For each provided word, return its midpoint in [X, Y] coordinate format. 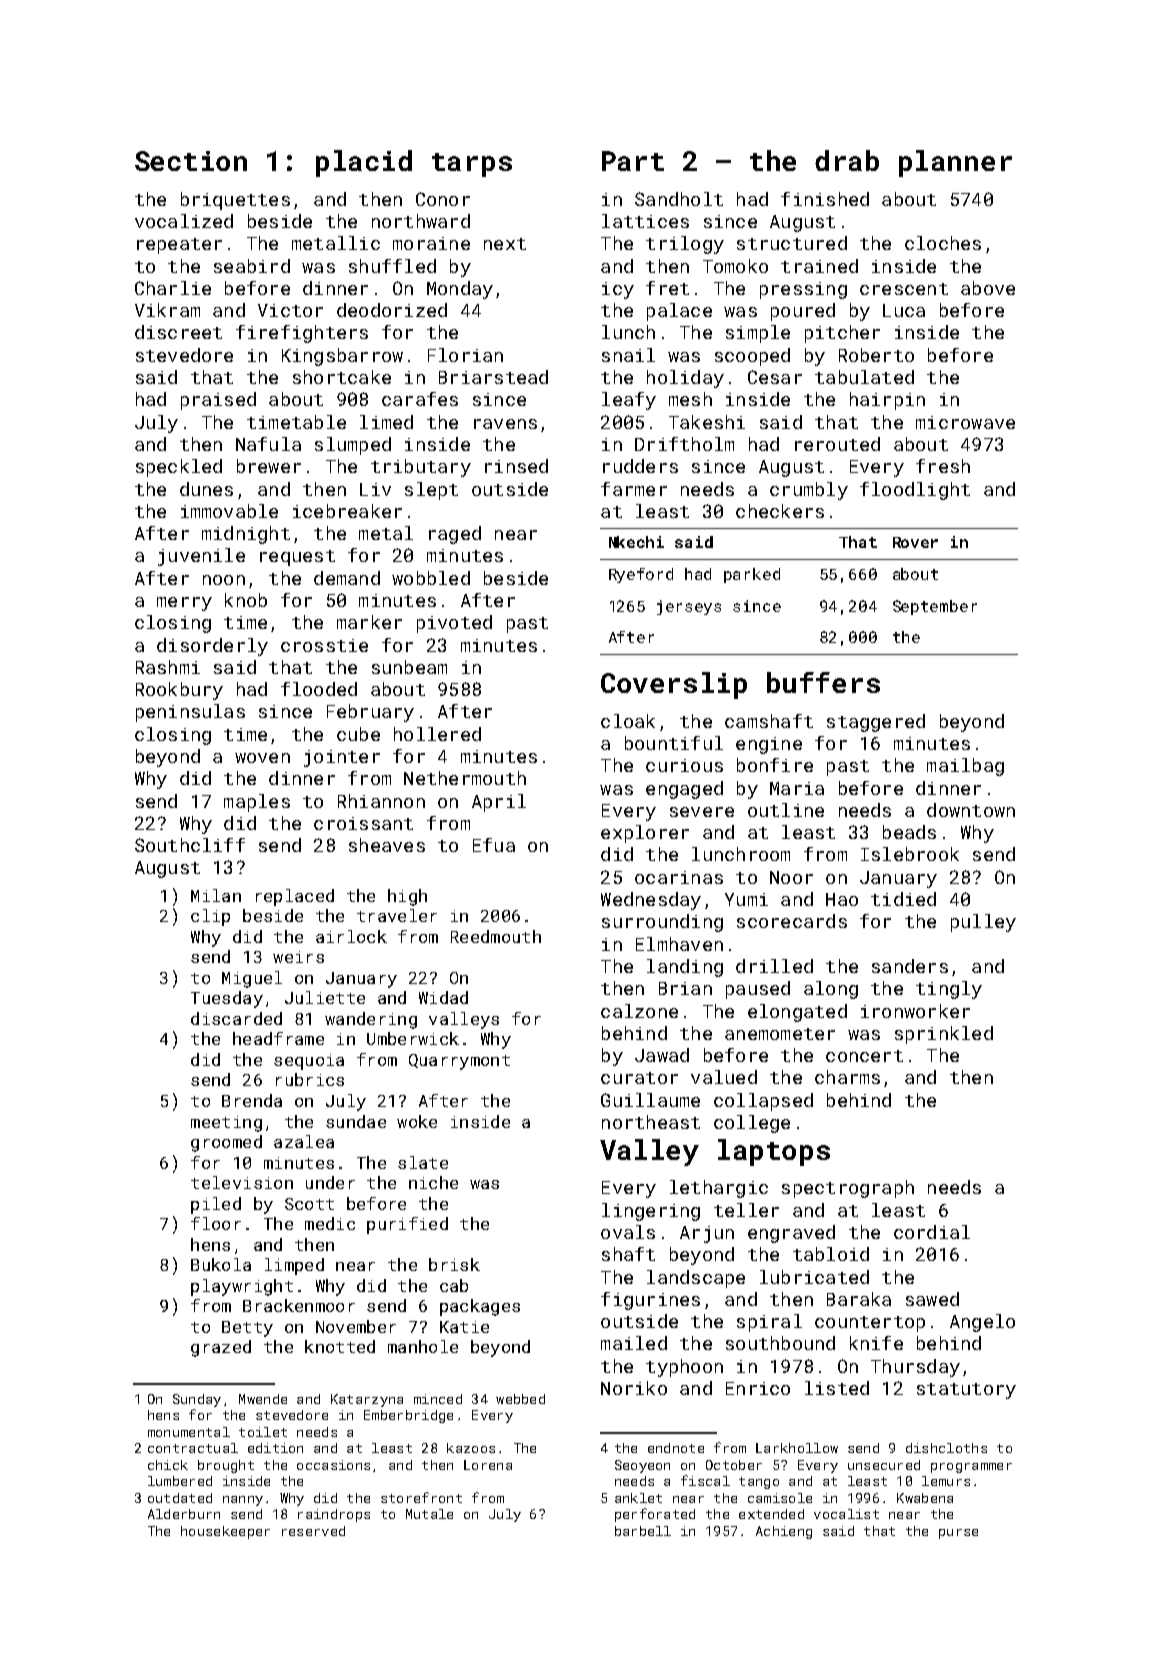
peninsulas [190, 713]
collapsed [763, 1102]
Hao [842, 899]
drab [847, 160]
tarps [472, 165]
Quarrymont [459, 1062]
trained [819, 266]
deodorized [392, 310]
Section [191, 161]
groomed [226, 1143]
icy [618, 290]
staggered [876, 723]
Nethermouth [465, 778]
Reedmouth [496, 936]
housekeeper [225, 1532]
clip [210, 917]
